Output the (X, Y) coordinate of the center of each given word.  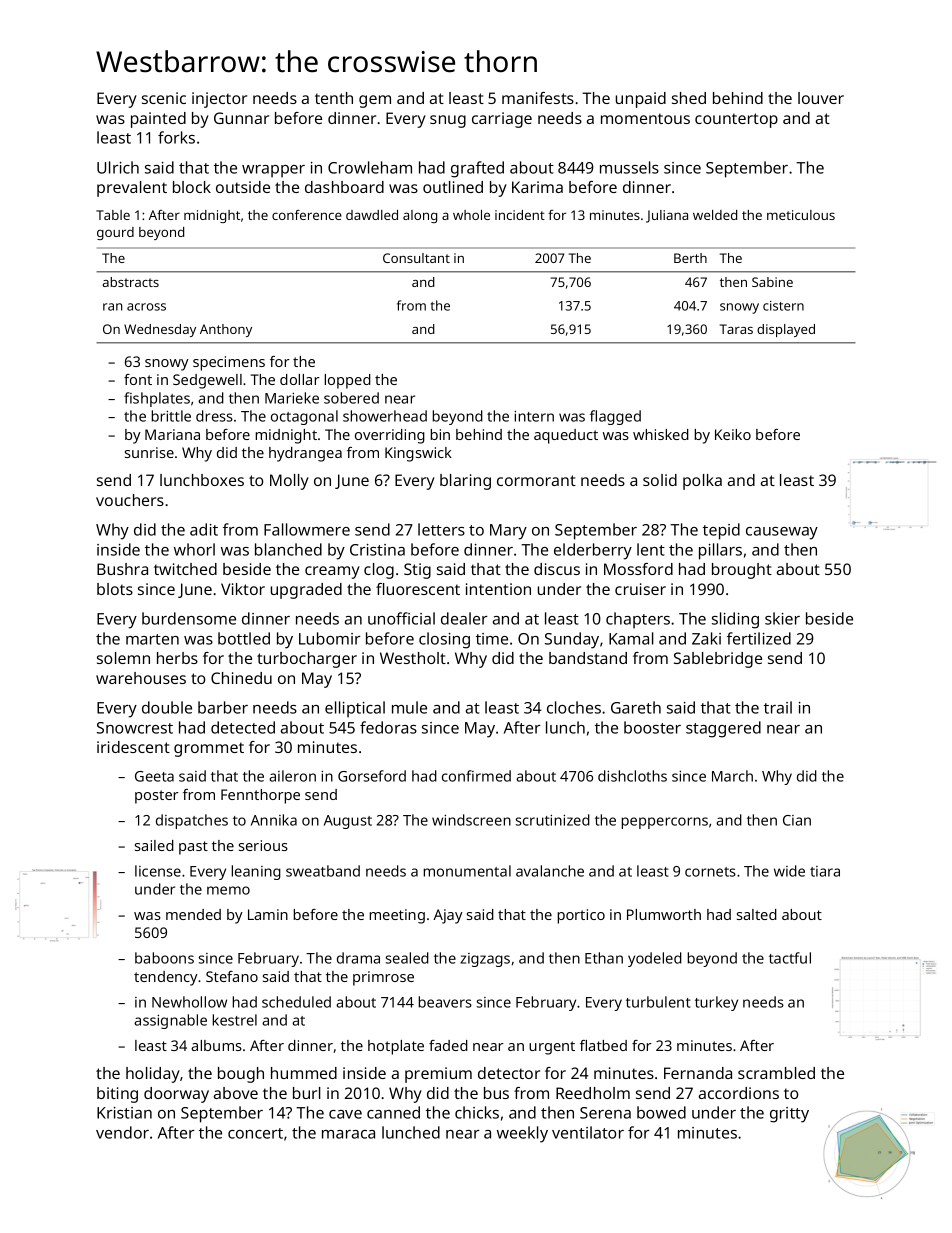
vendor (122, 1132)
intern (534, 416)
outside (243, 187)
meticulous (801, 215)
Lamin (268, 914)
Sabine (772, 282)
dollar (300, 379)
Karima (537, 187)
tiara (825, 871)
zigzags (485, 960)
